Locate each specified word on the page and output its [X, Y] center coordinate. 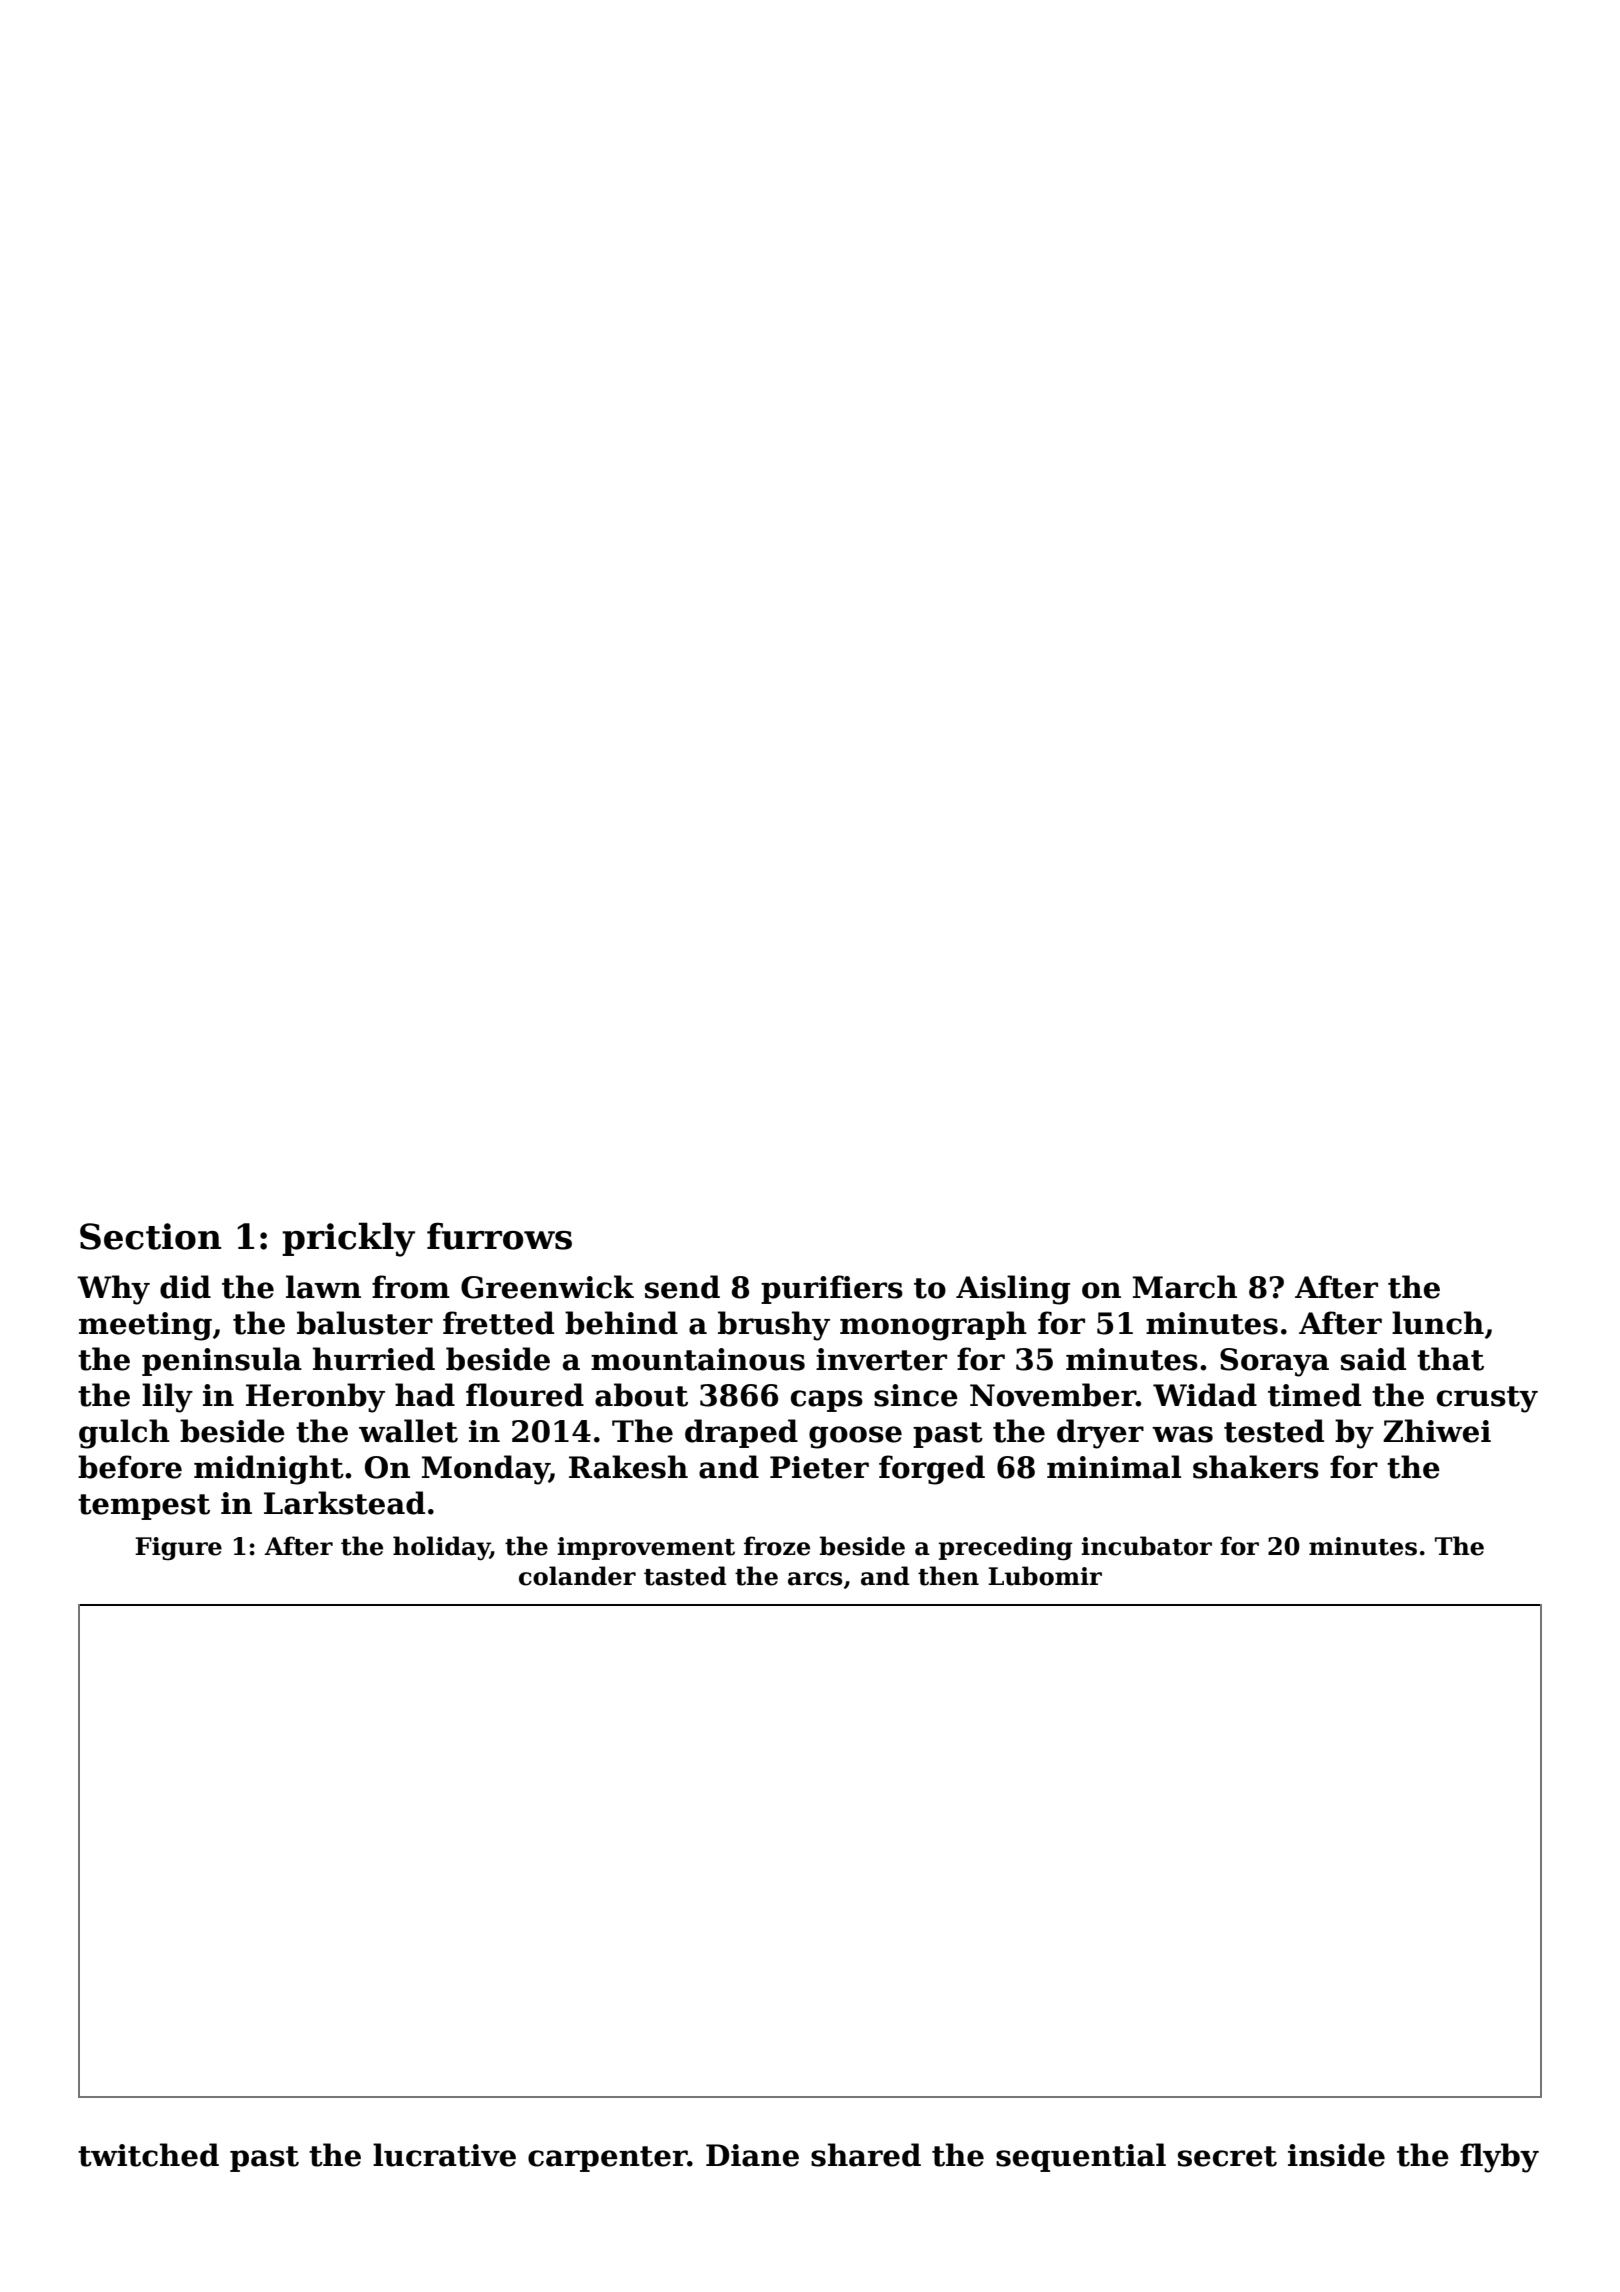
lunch [1438, 1323]
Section [150, 1236]
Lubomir [1045, 1576]
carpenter [607, 2159]
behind [621, 1323]
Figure [178, 1549]
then [948, 1576]
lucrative [444, 2155]
